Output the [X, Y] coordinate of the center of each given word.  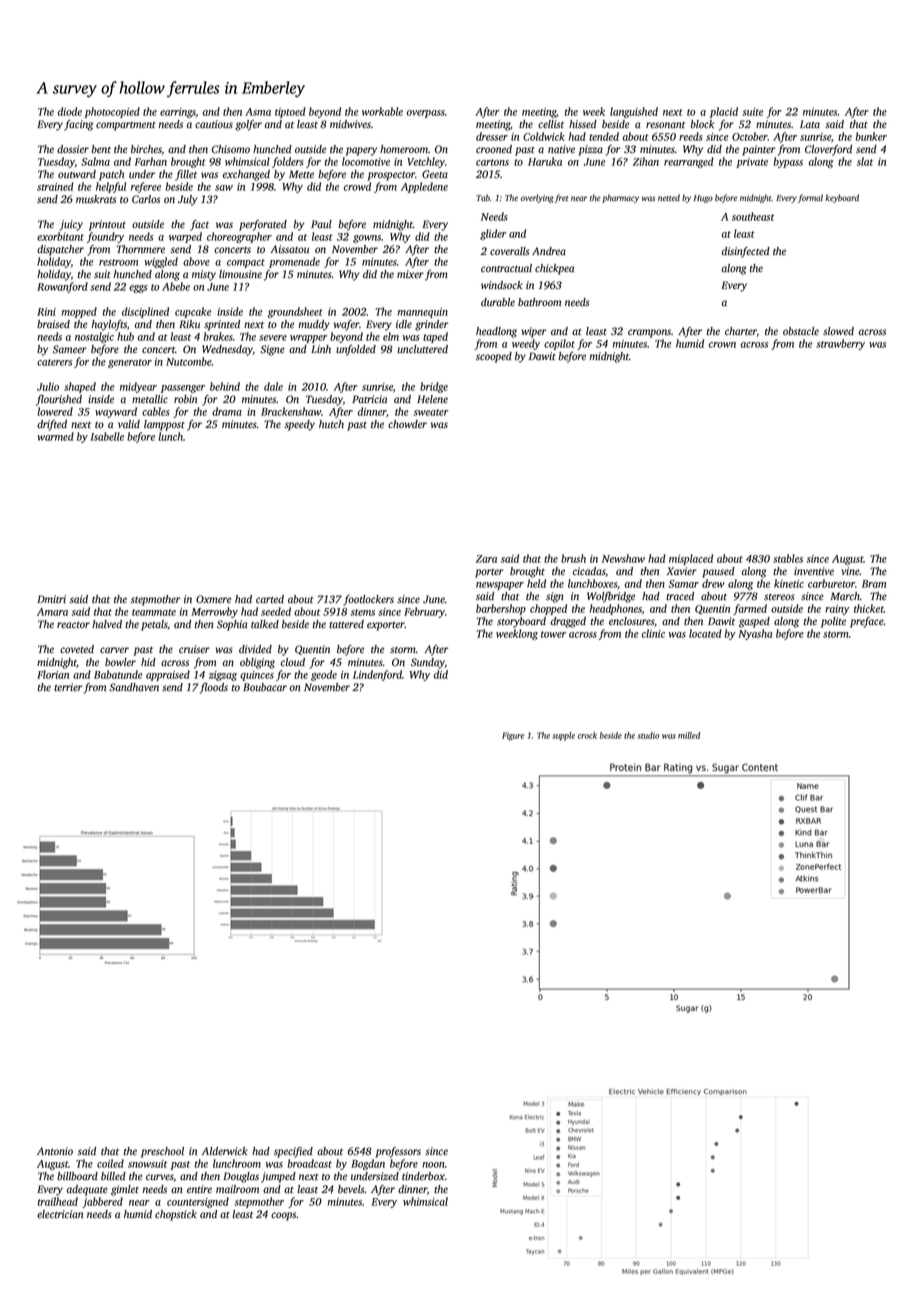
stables [788, 558]
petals [154, 625]
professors [398, 1152]
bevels [351, 1189]
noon [433, 1165]
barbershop [501, 609]
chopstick [176, 1215]
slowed [838, 331]
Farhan [151, 161]
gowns [367, 239]
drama [227, 411]
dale [273, 386]
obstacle [801, 331]
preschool [162, 1152]
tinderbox [423, 1176]
